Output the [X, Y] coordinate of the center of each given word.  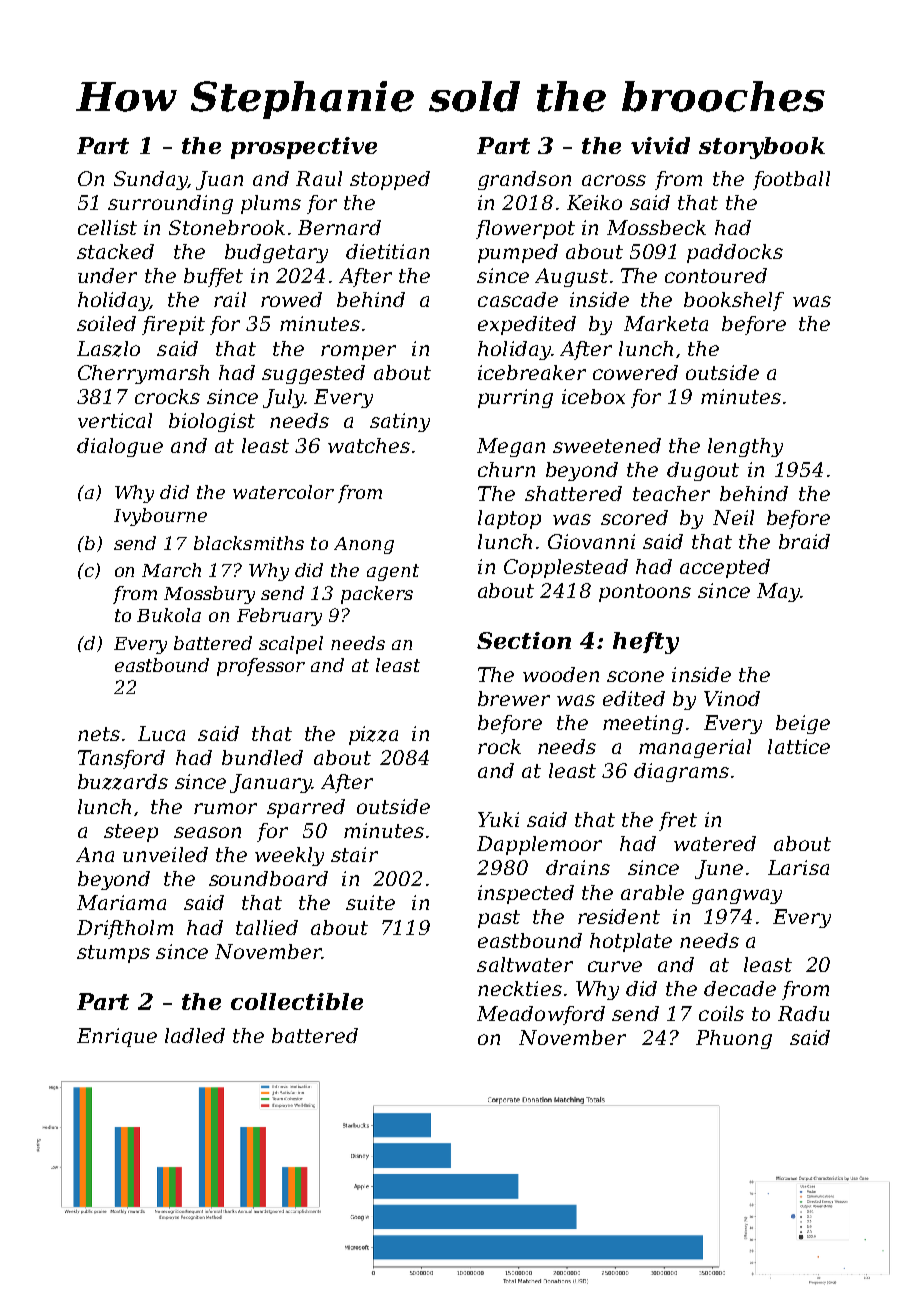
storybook [762, 148]
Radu [803, 1013]
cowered [635, 372]
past [499, 919]
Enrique [117, 1037]
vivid [660, 145]
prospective [304, 148]
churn [506, 469]
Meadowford [541, 1015]
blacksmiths [249, 543]
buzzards [123, 782]
